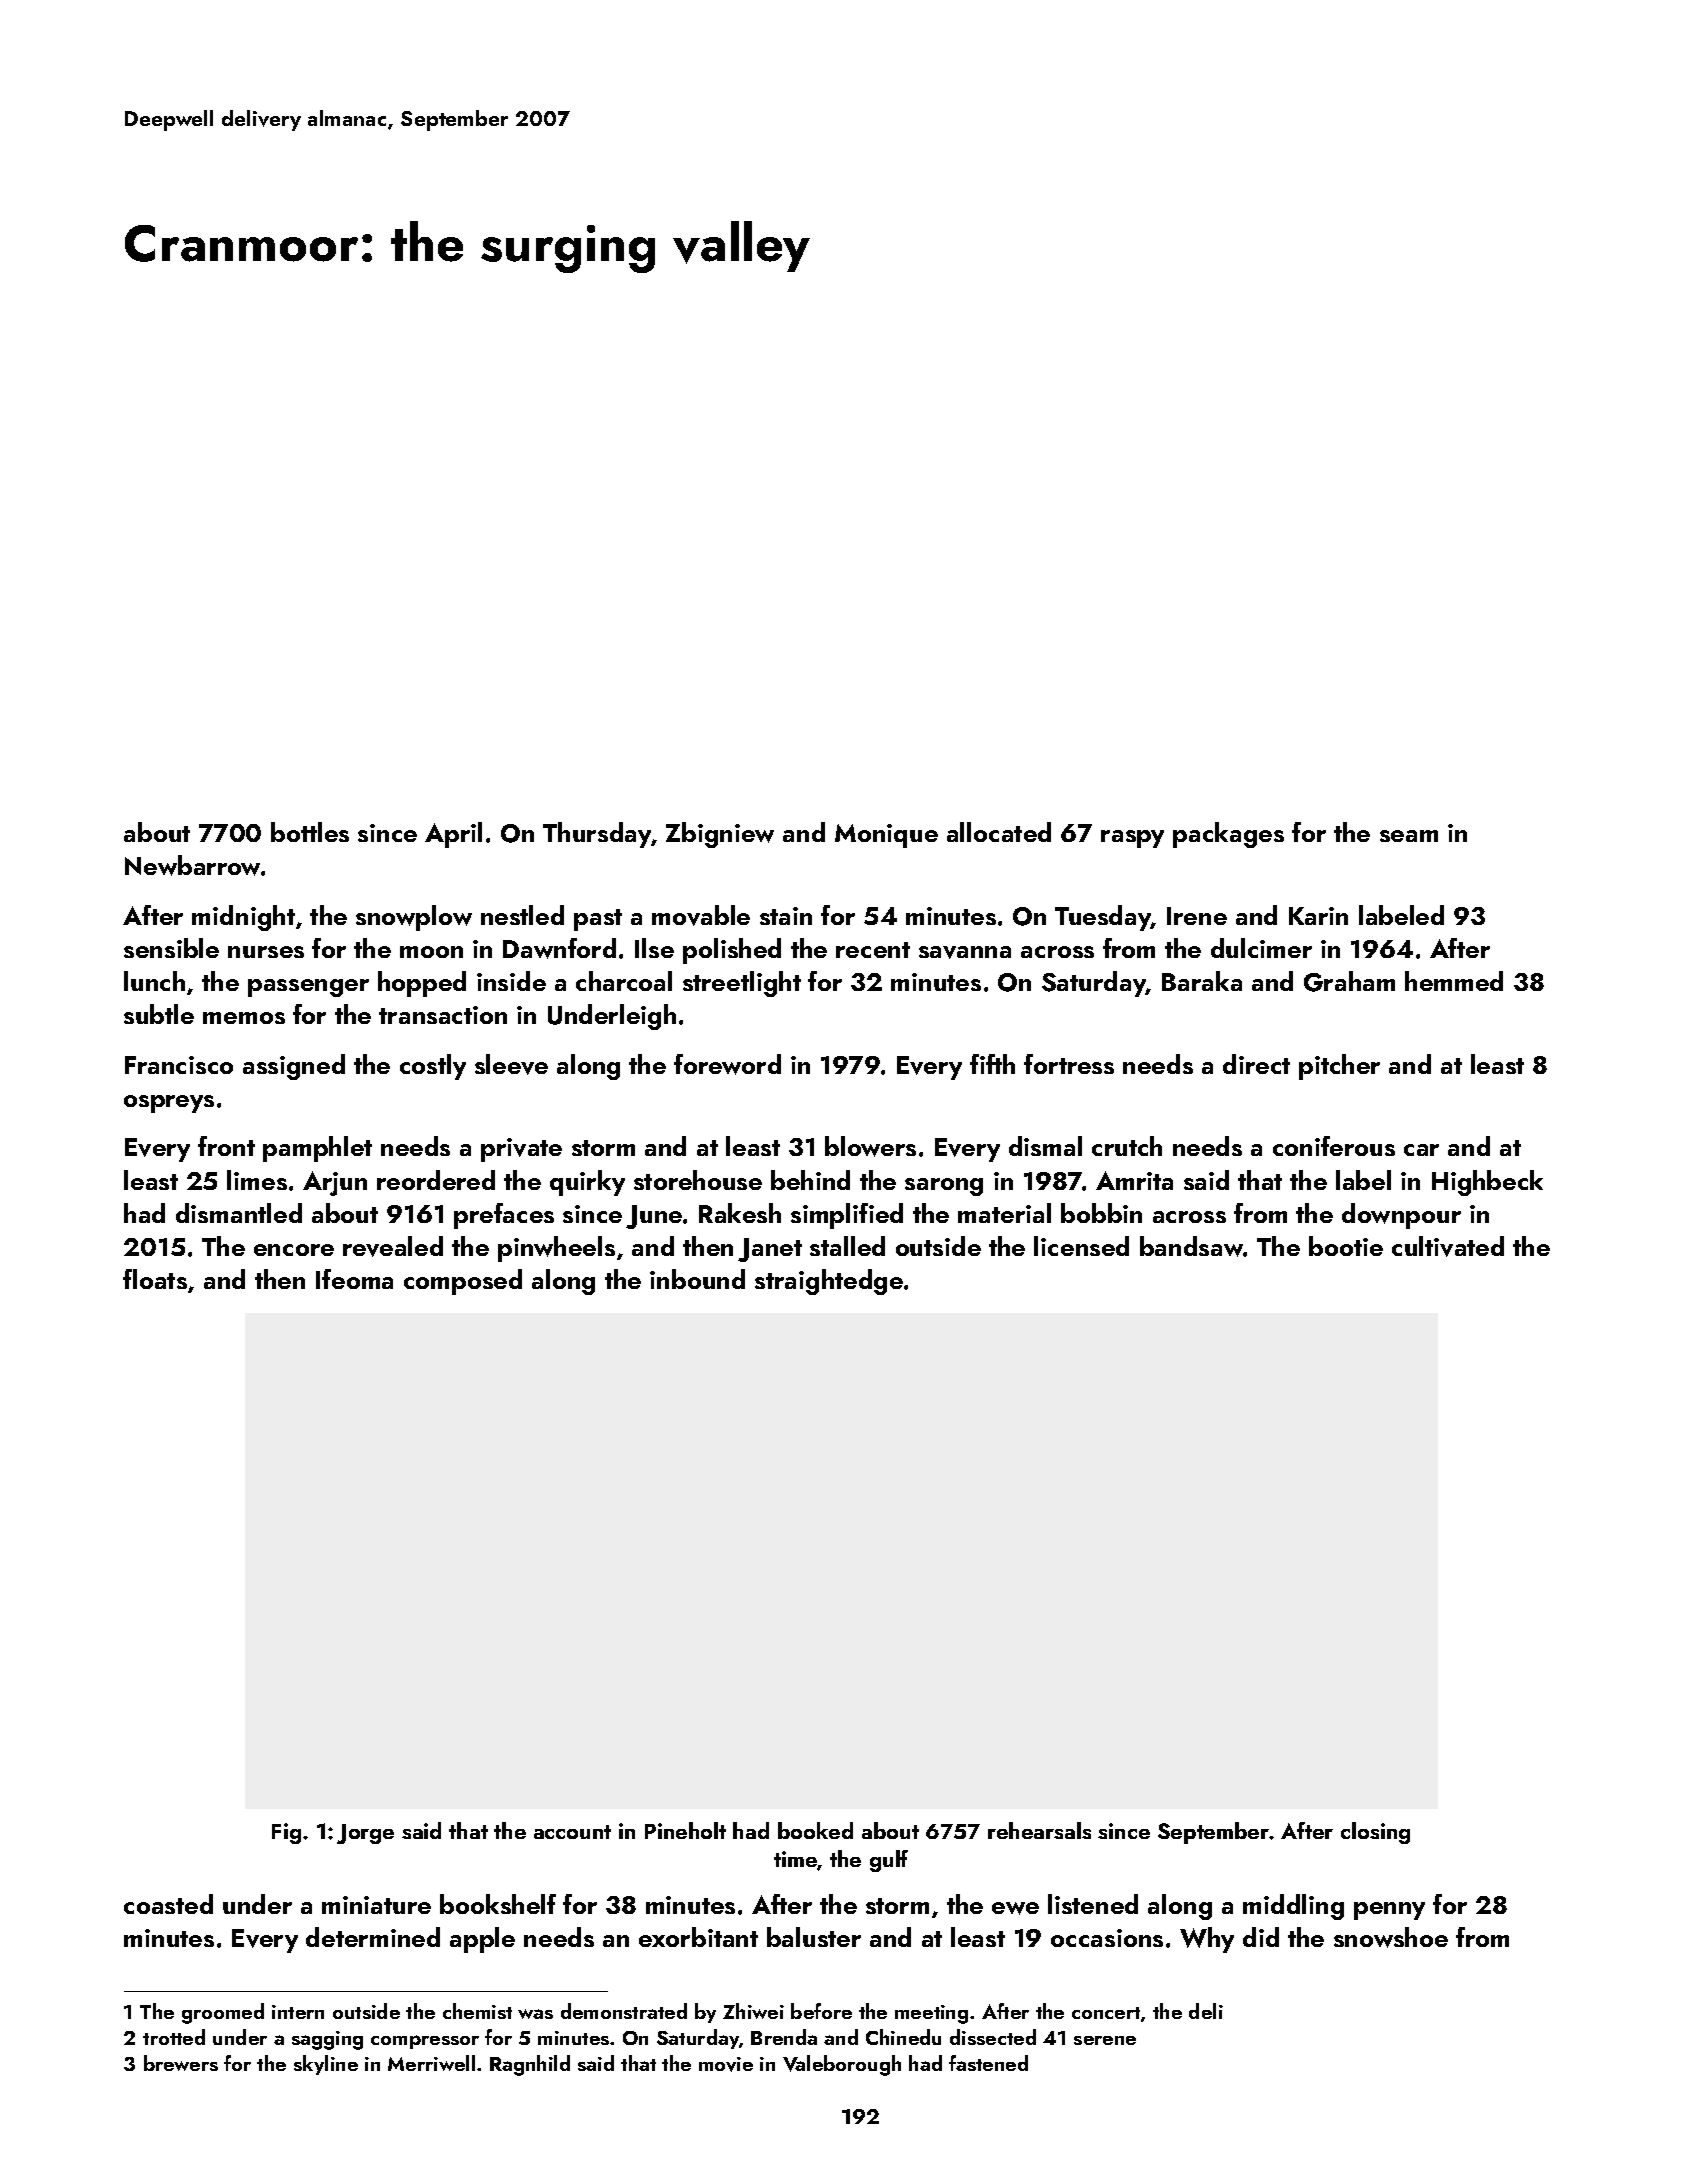 The width and height of the document is (1683, 2178). I want to click on blowers, so click(870, 1146).
